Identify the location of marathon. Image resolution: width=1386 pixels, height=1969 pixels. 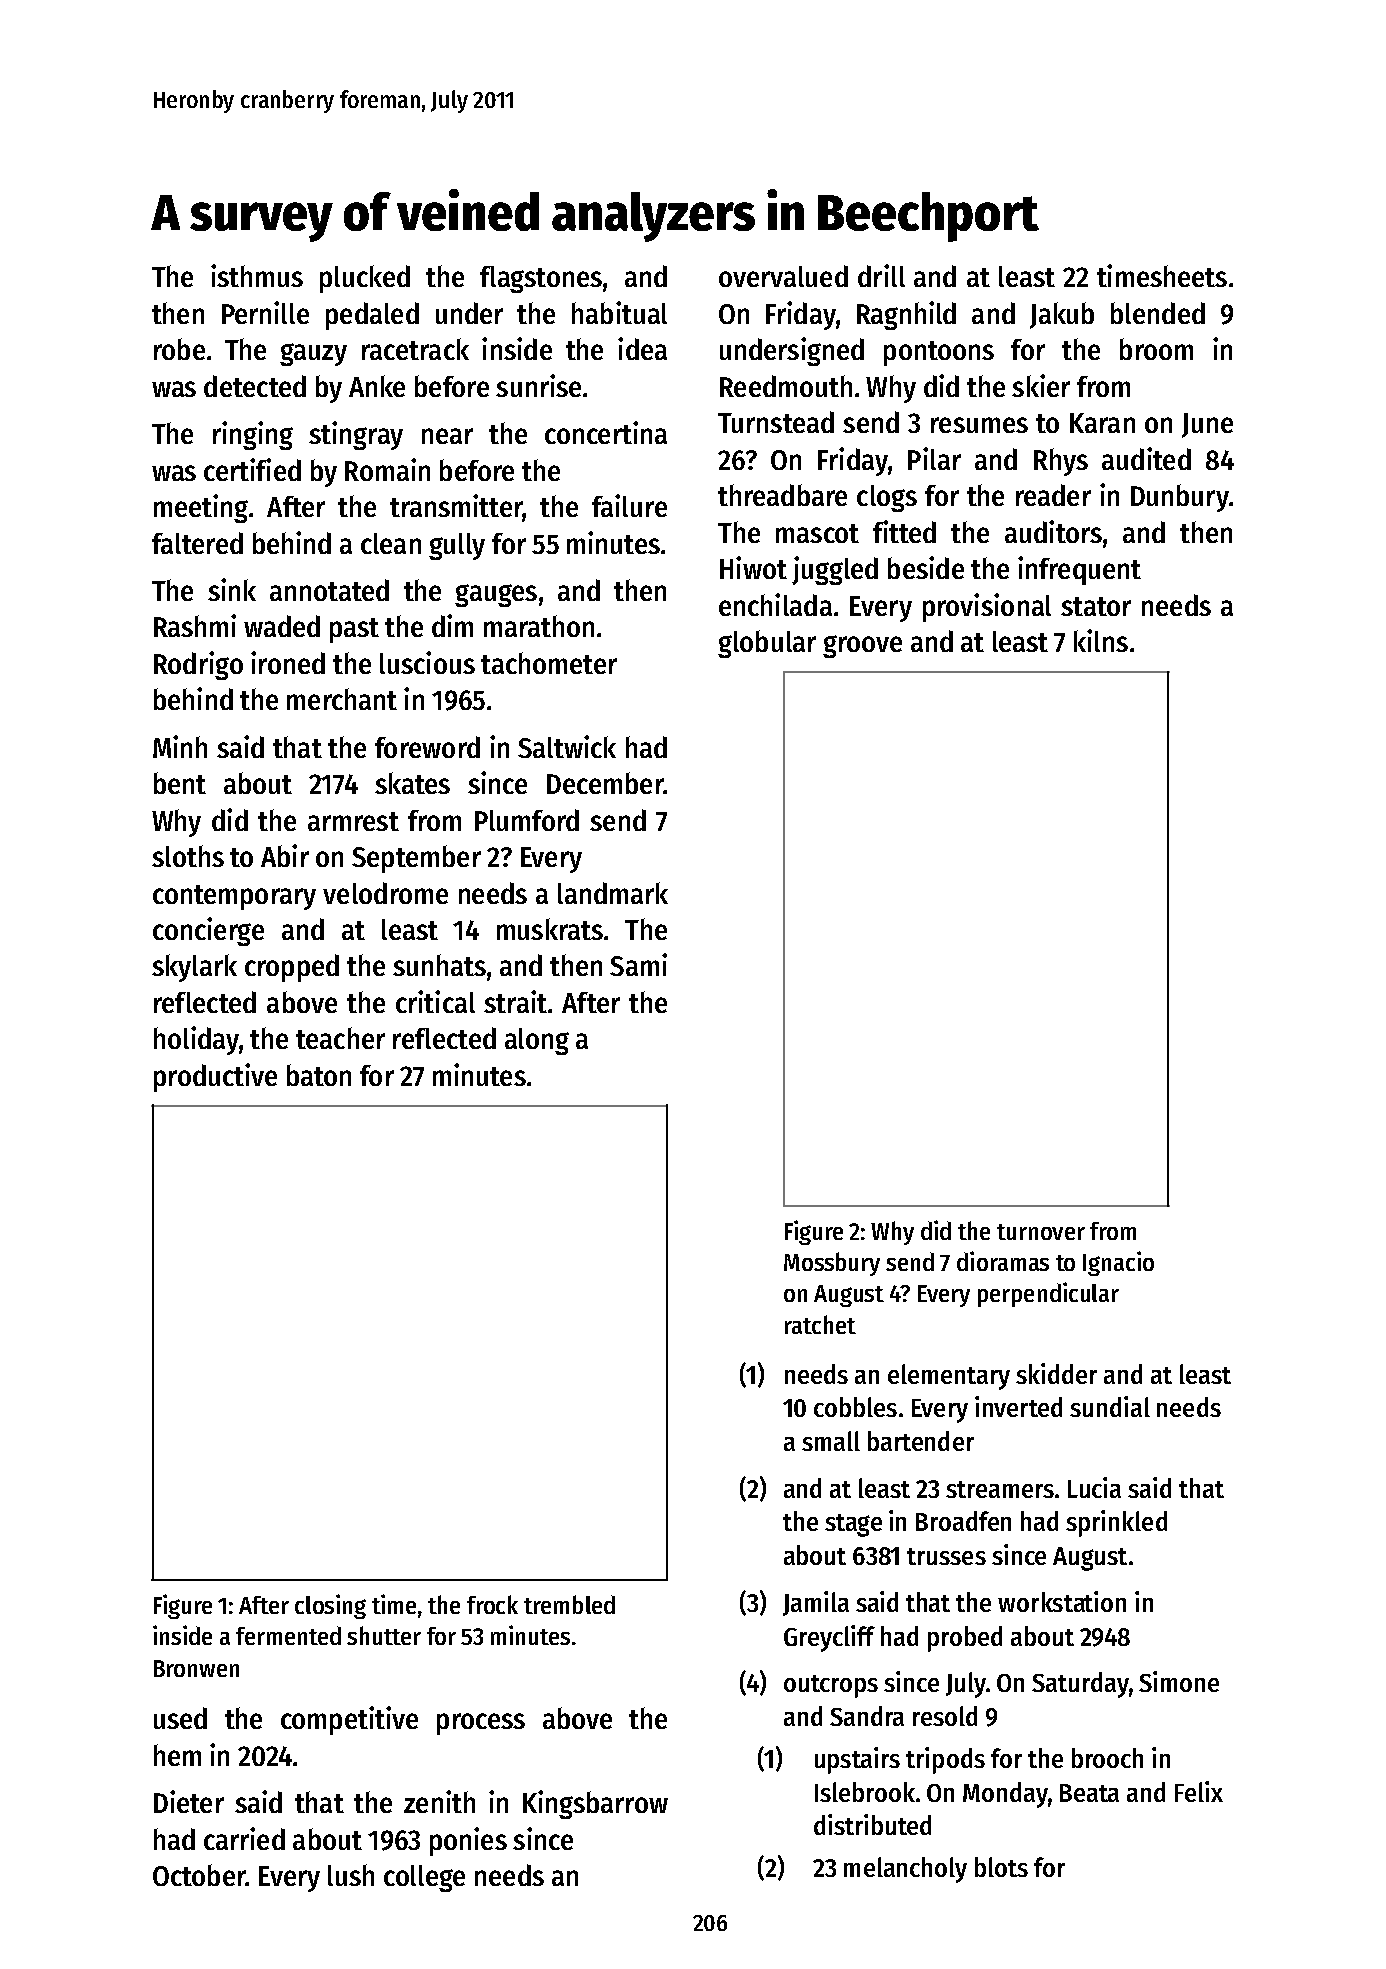
(539, 626).
